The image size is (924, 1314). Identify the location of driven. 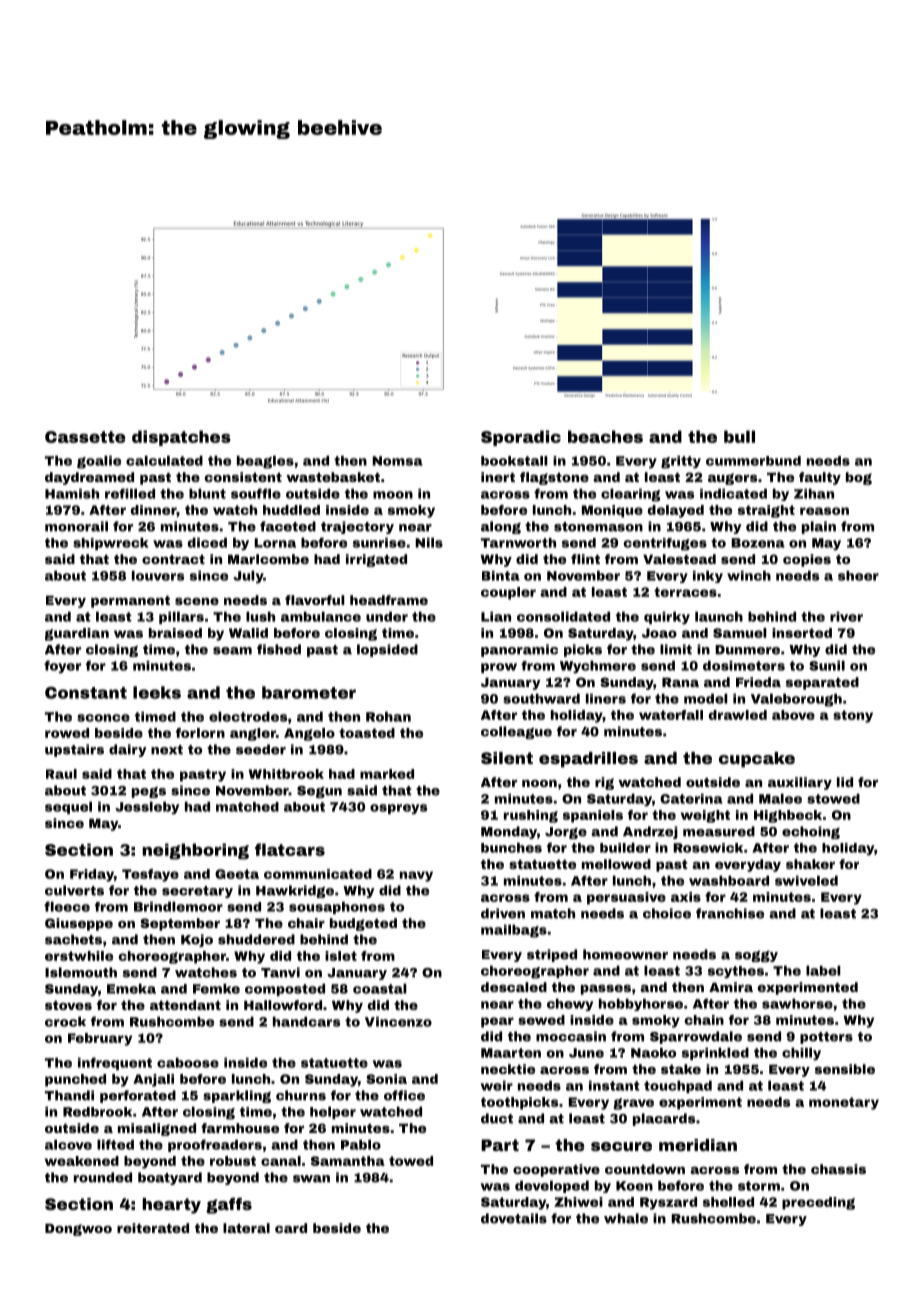
(503, 913).
